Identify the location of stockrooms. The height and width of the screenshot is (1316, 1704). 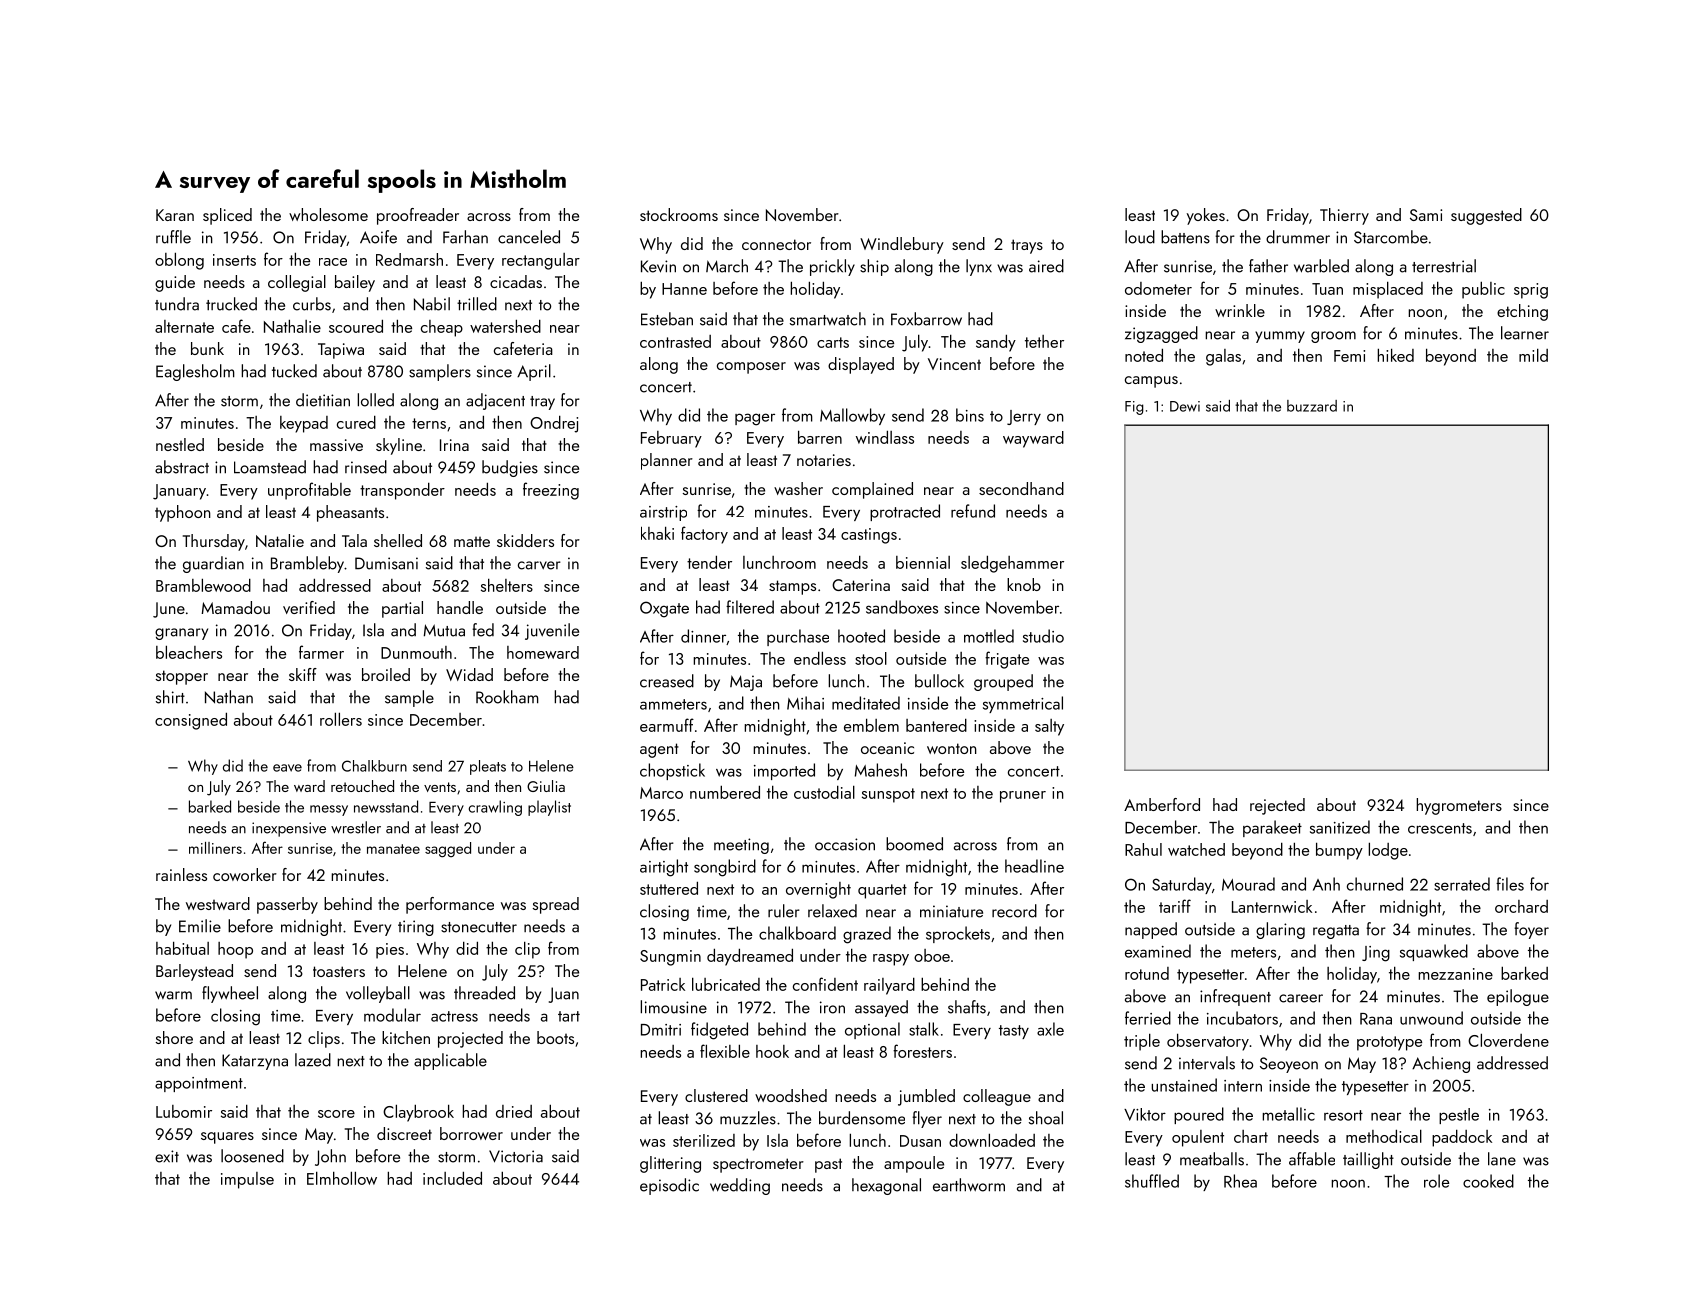
(679, 214).
